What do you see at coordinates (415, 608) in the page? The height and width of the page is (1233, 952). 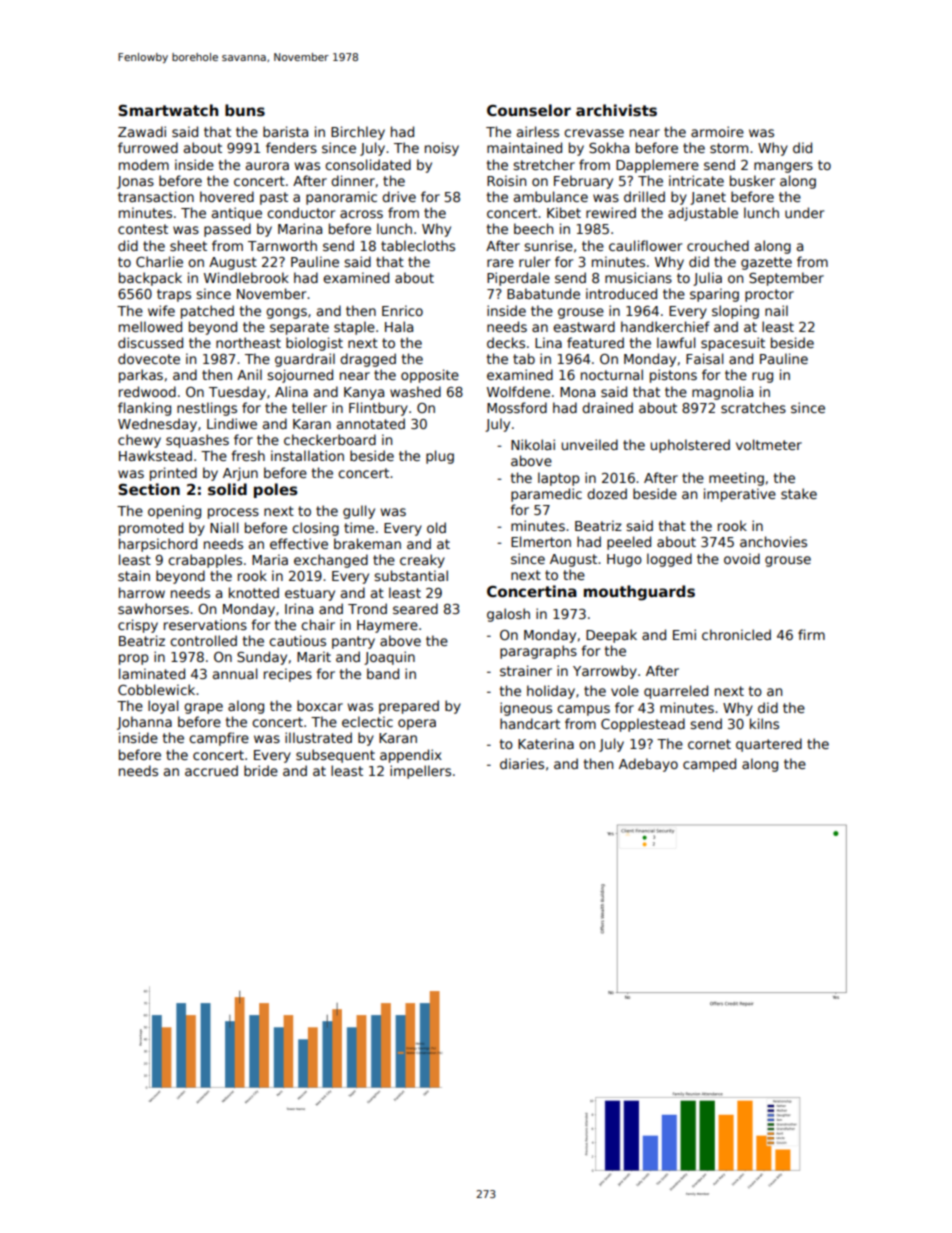 I see `seared` at bounding box center [415, 608].
